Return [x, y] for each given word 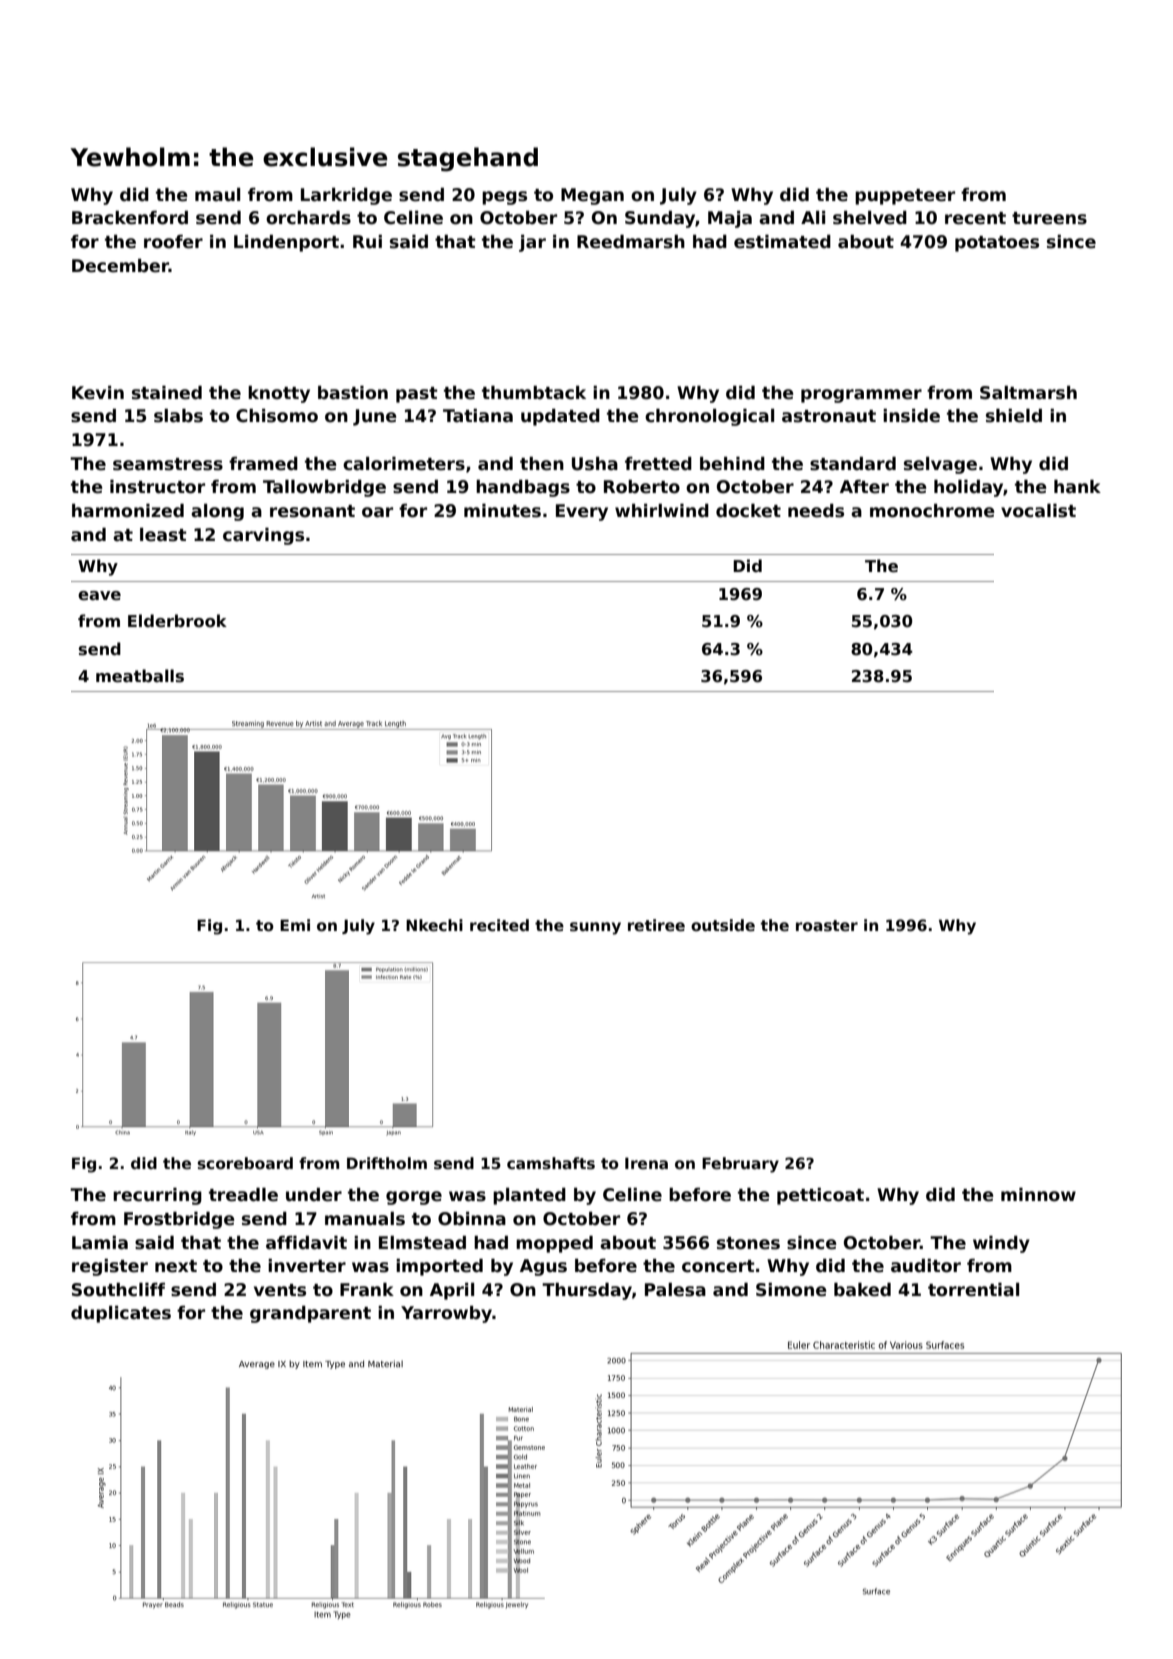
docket [748, 511]
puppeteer [905, 197]
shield [1014, 416]
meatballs [140, 676]
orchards [308, 218]
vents [280, 1290]
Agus [543, 1267]
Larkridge [346, 196]
